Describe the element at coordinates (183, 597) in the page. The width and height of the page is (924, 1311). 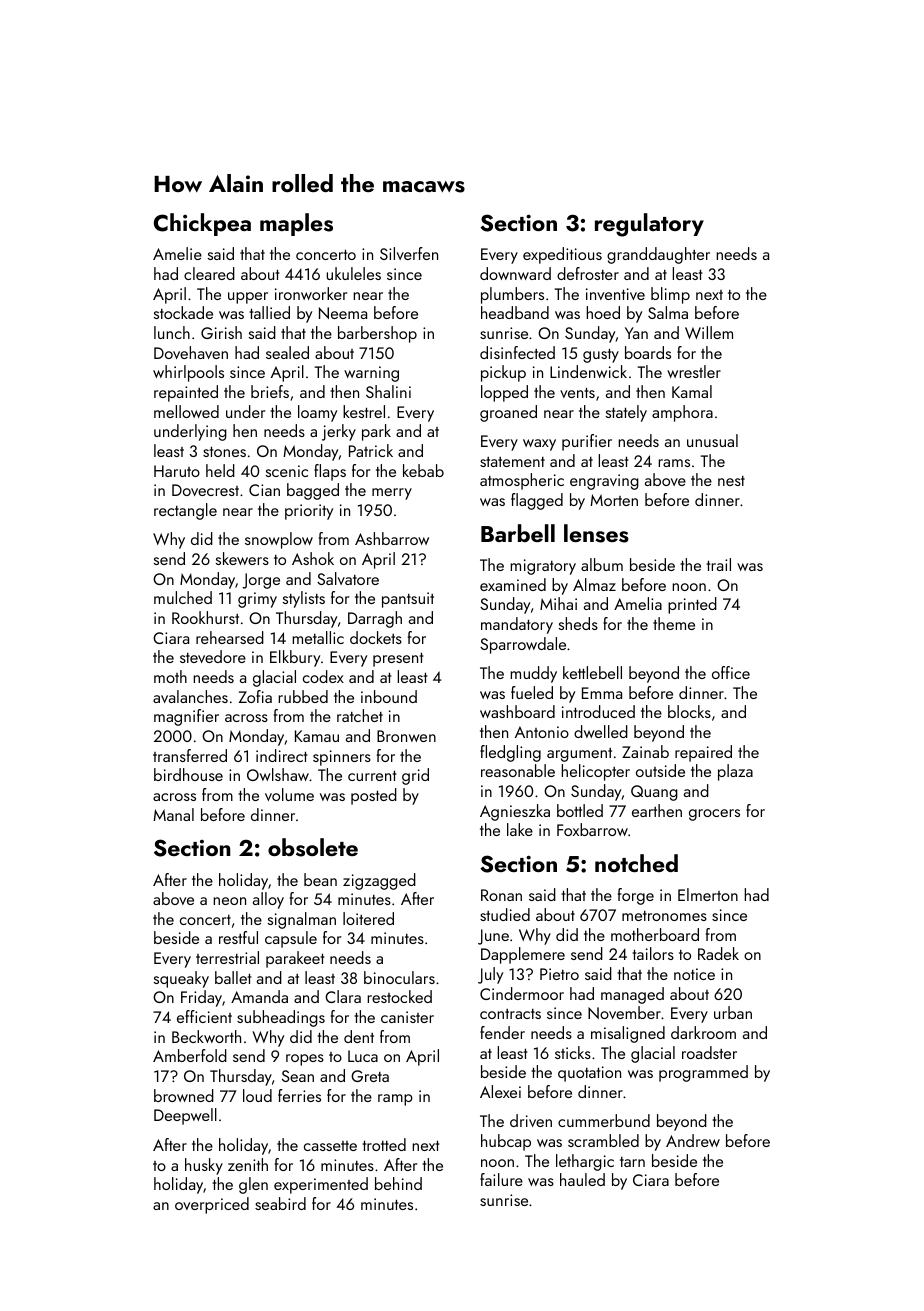
I see `mulched` at that location.
